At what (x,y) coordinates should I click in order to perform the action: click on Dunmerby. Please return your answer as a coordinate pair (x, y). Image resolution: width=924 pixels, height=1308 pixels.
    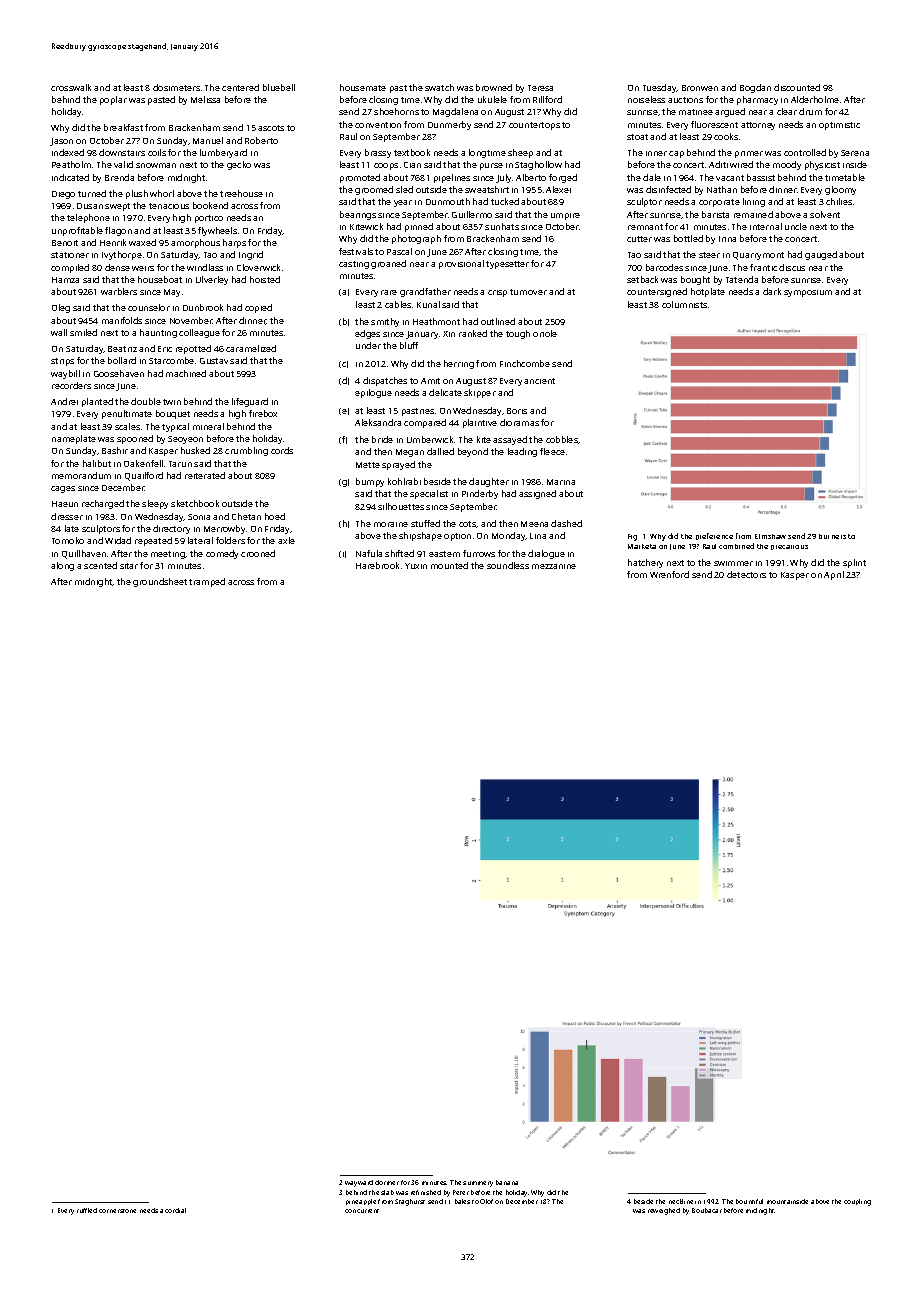
    Looking at the image, I should click on (449, 125).
